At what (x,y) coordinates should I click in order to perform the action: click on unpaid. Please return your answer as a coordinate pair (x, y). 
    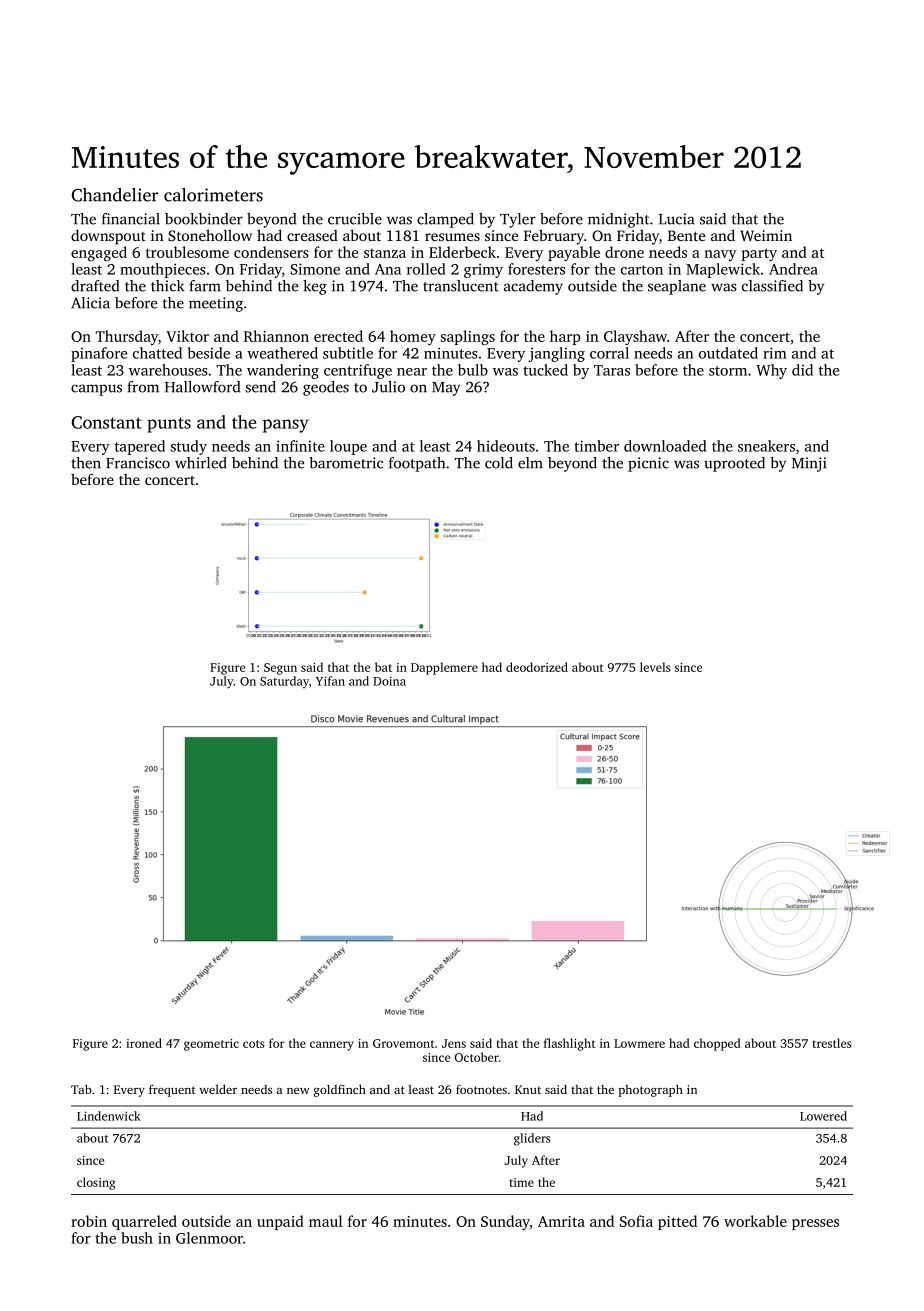
    Looking at the image, I should click on (280, 1222).
